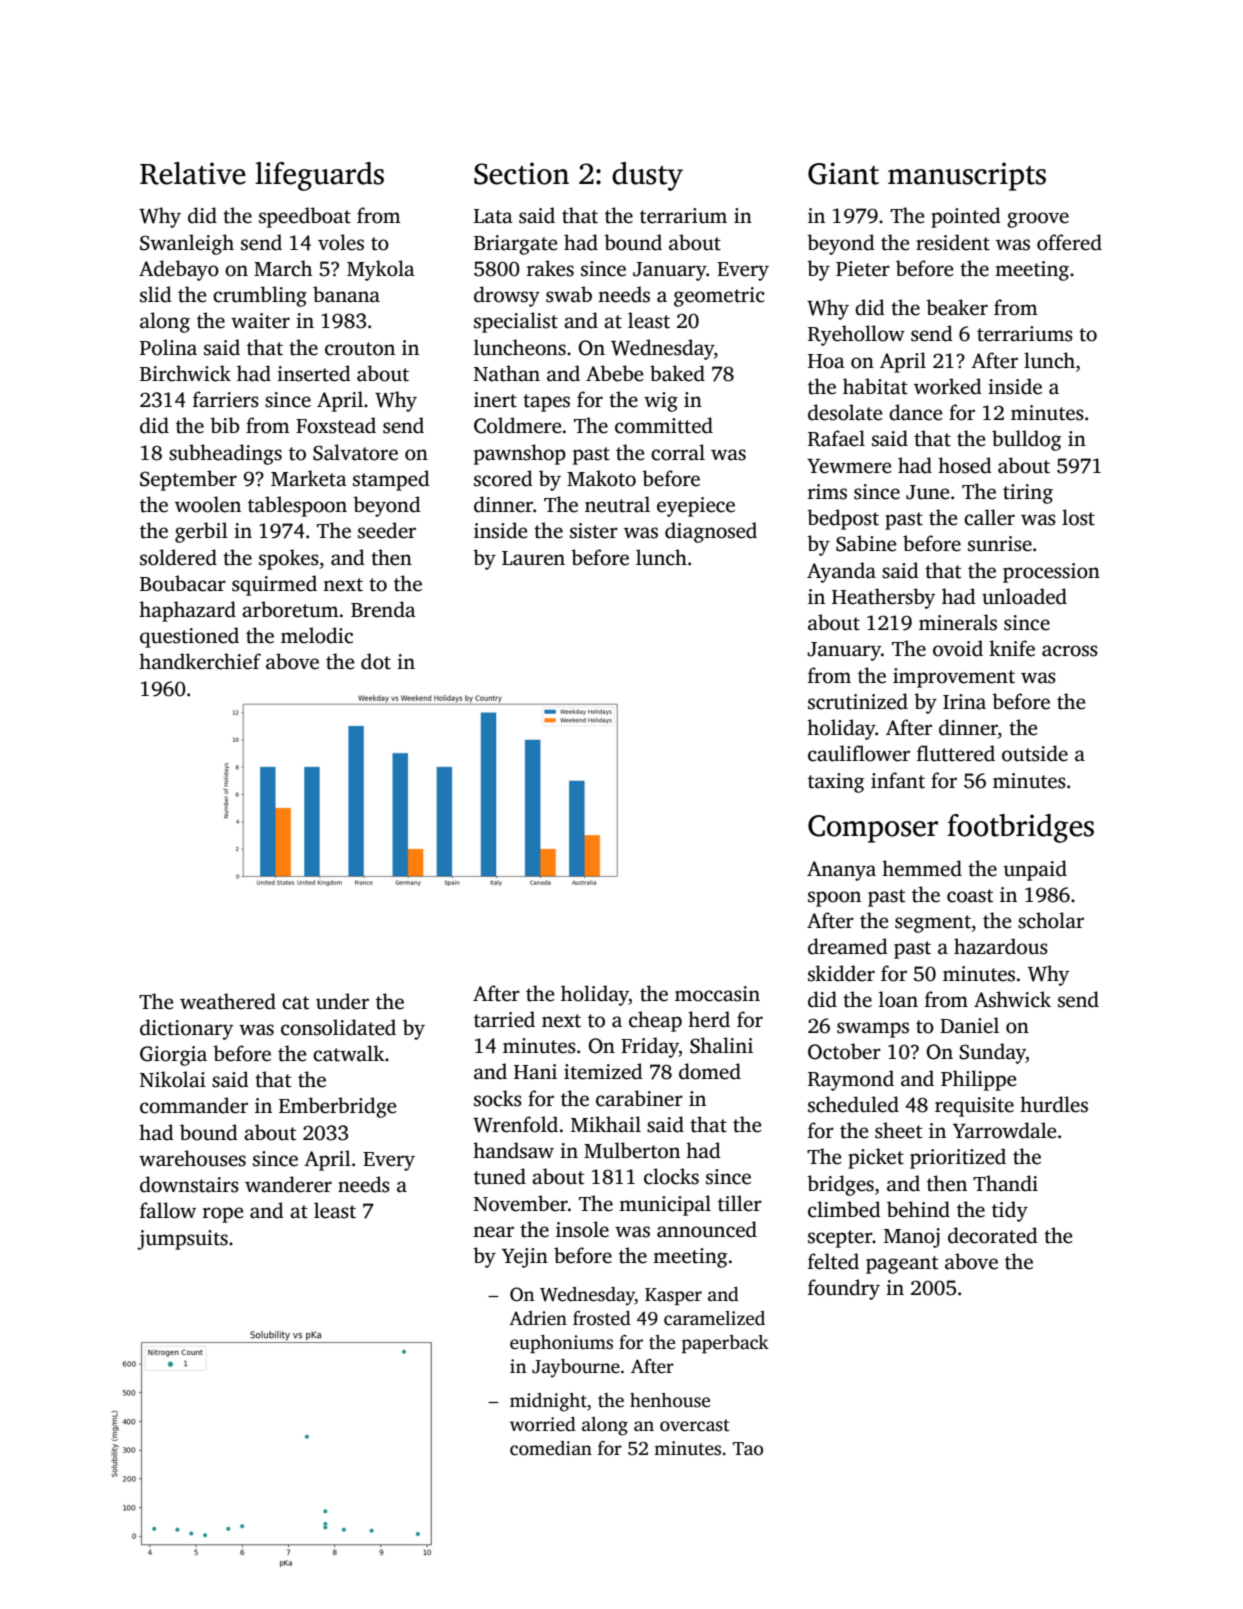 Image resolution: width=1243 pixels, height=1609 pixels. I want to click on lifeguards, so click(319, 176).
